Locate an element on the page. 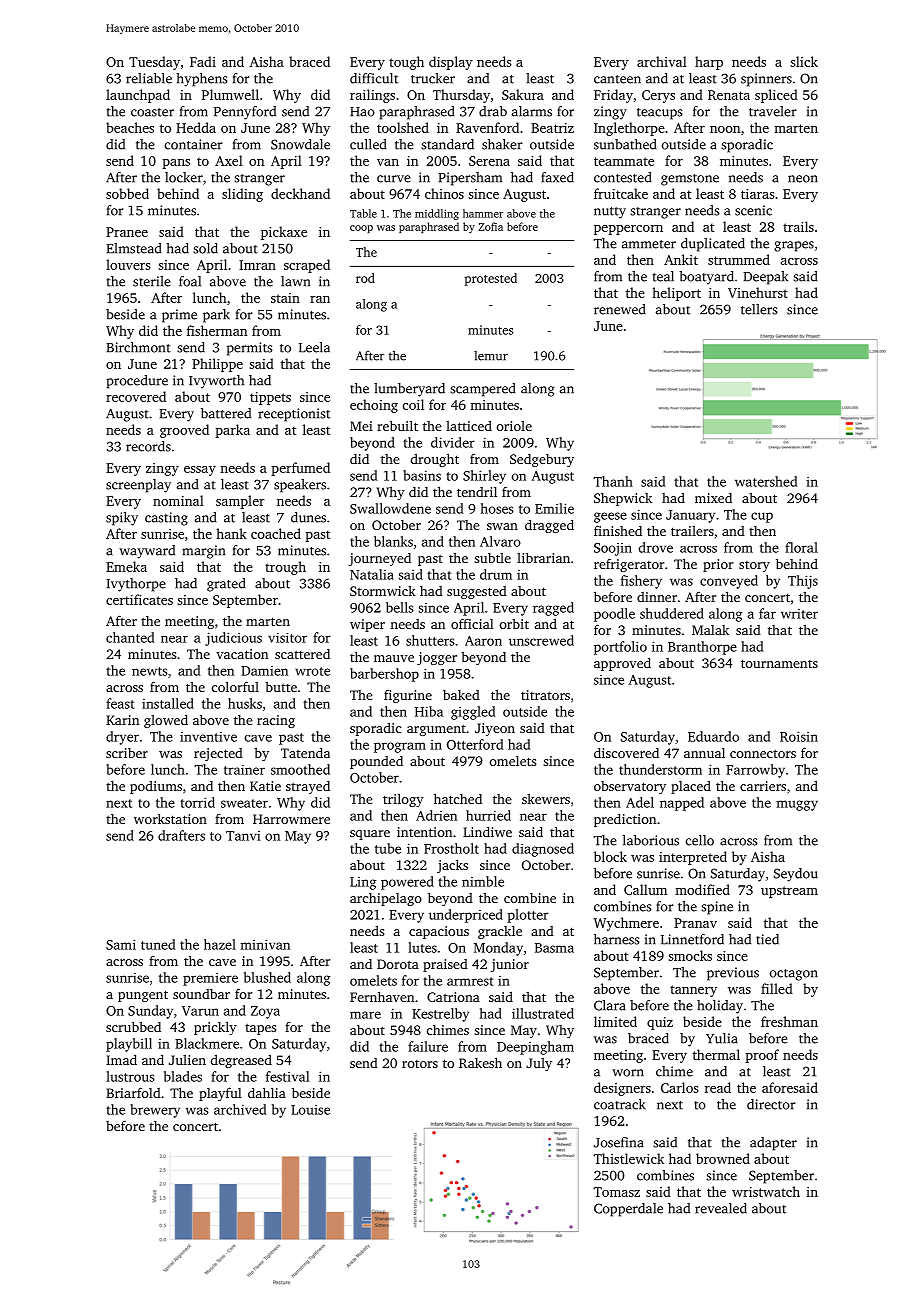 Image resolution: width=924 pixels, height=1308 pixels. tendril is located at coordinates (477, 492).
